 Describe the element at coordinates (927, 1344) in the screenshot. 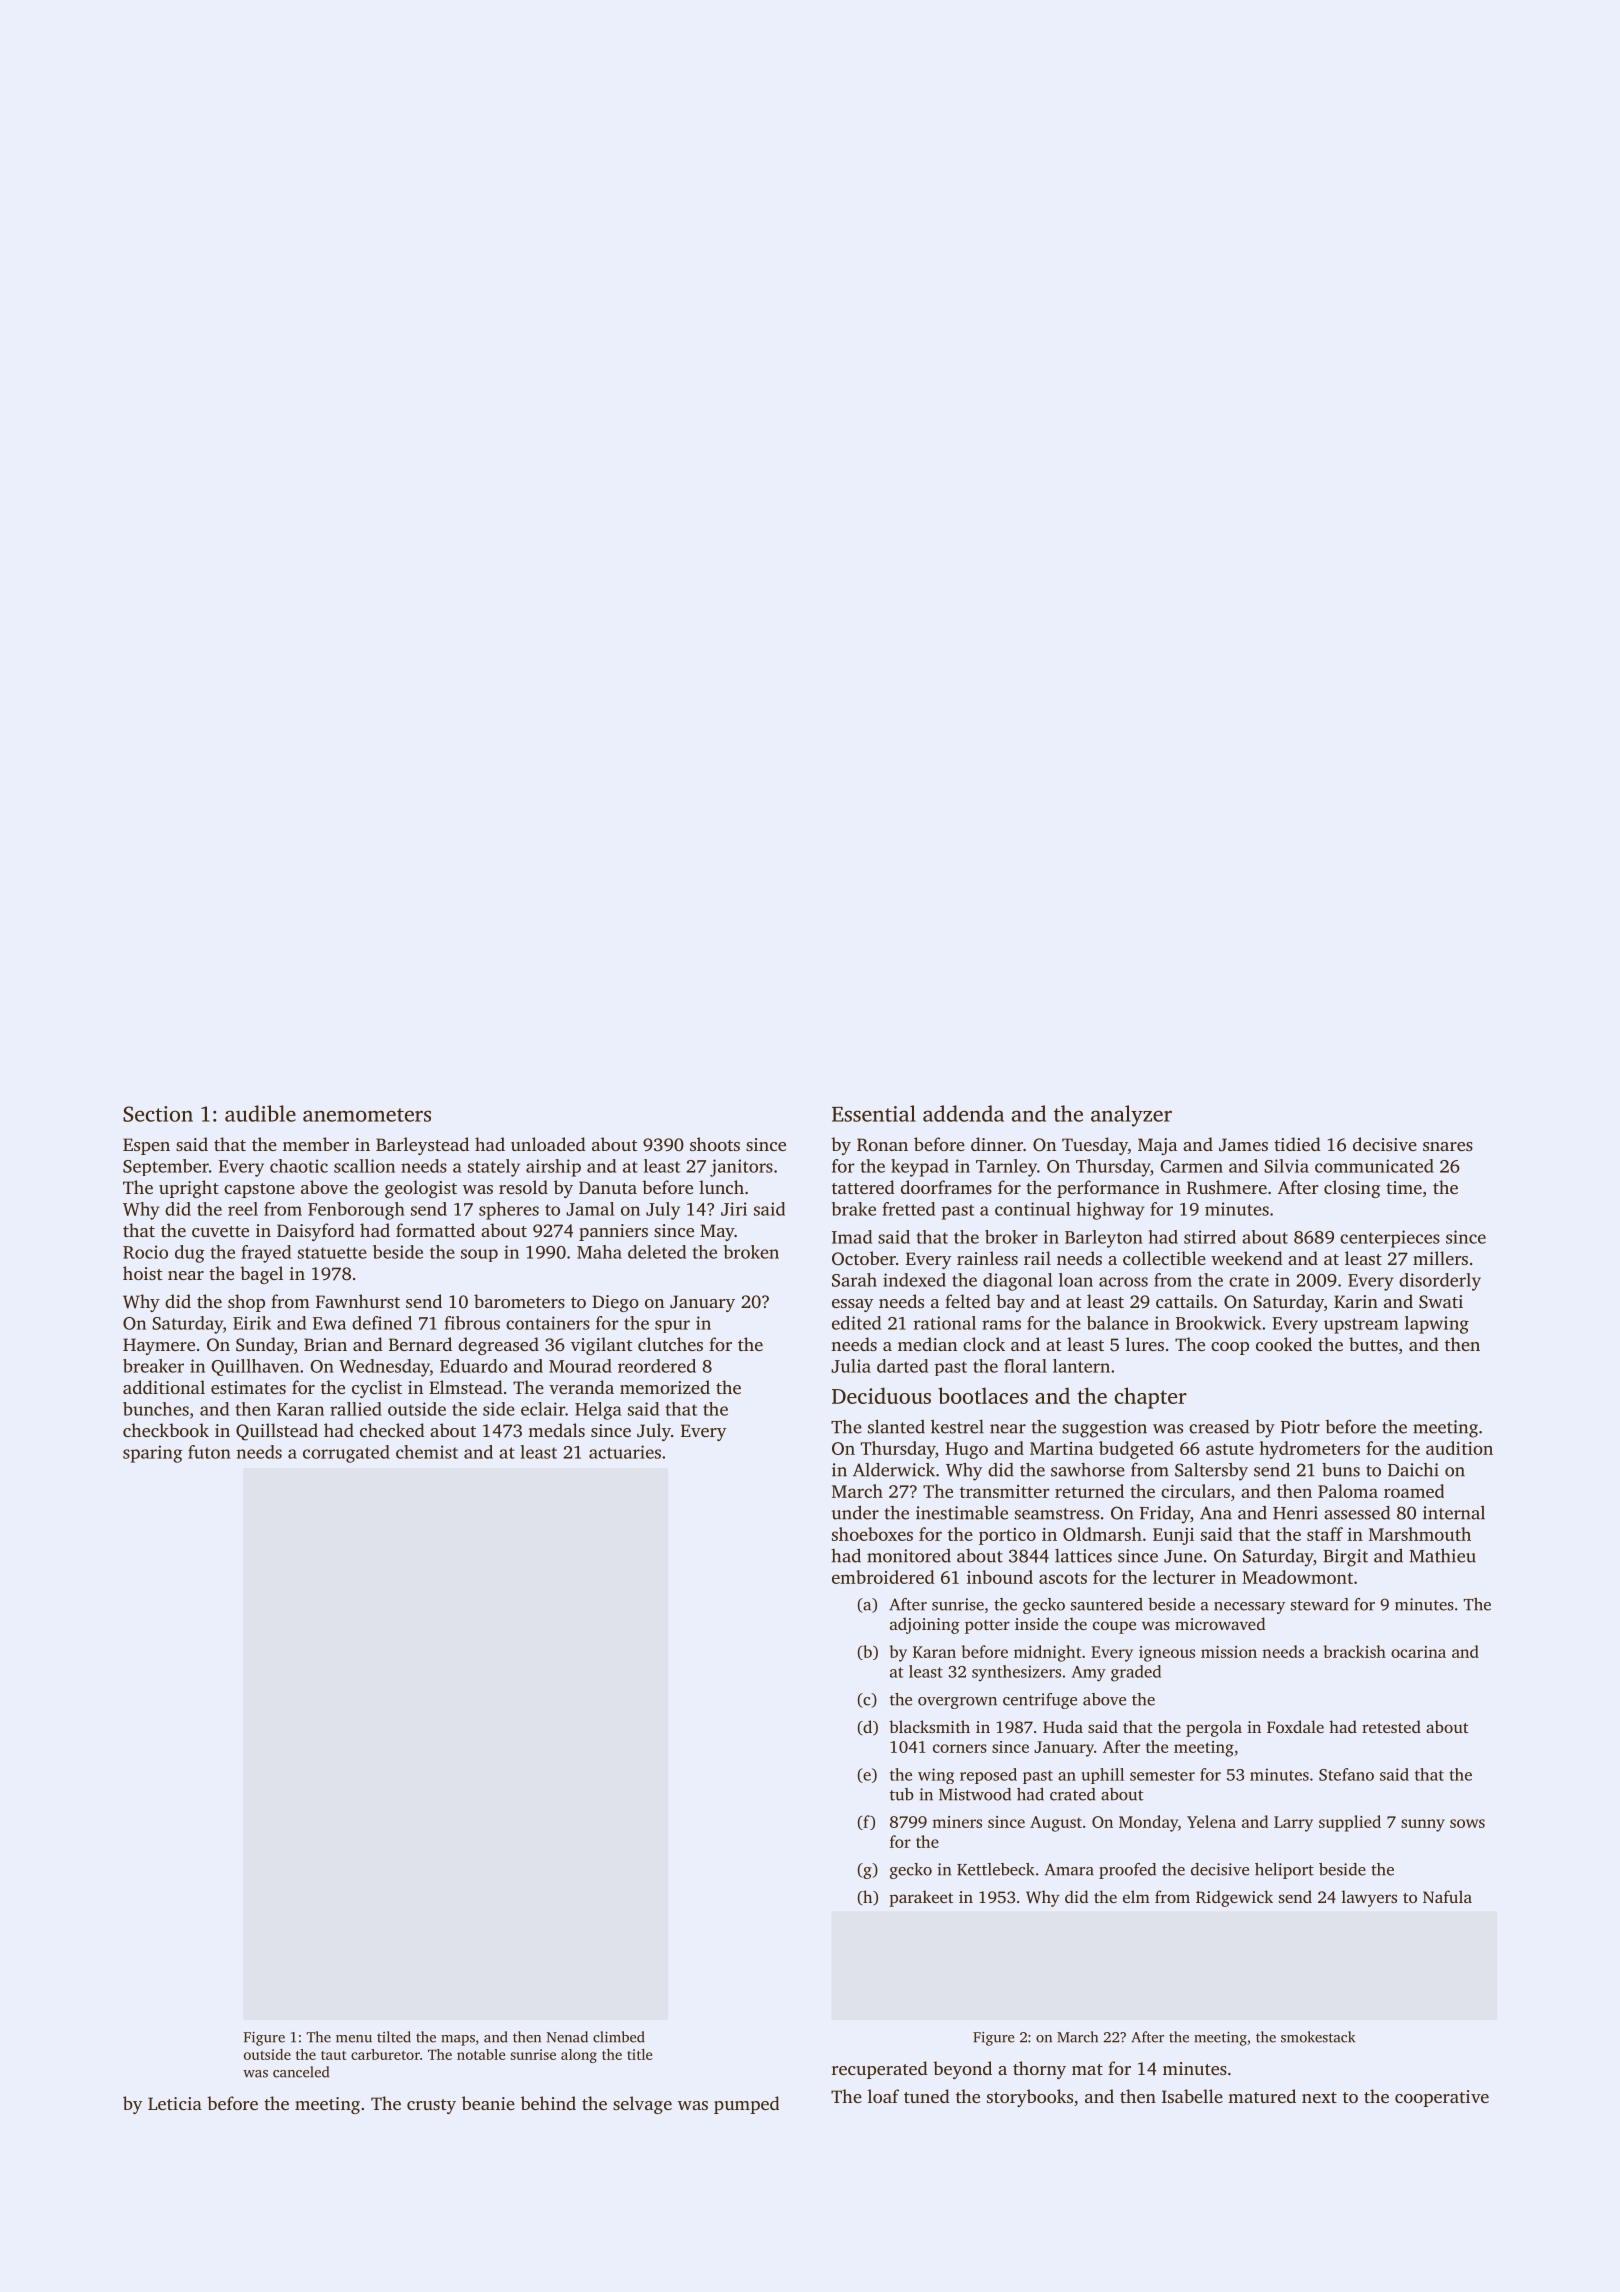

I see `median` at that location.
